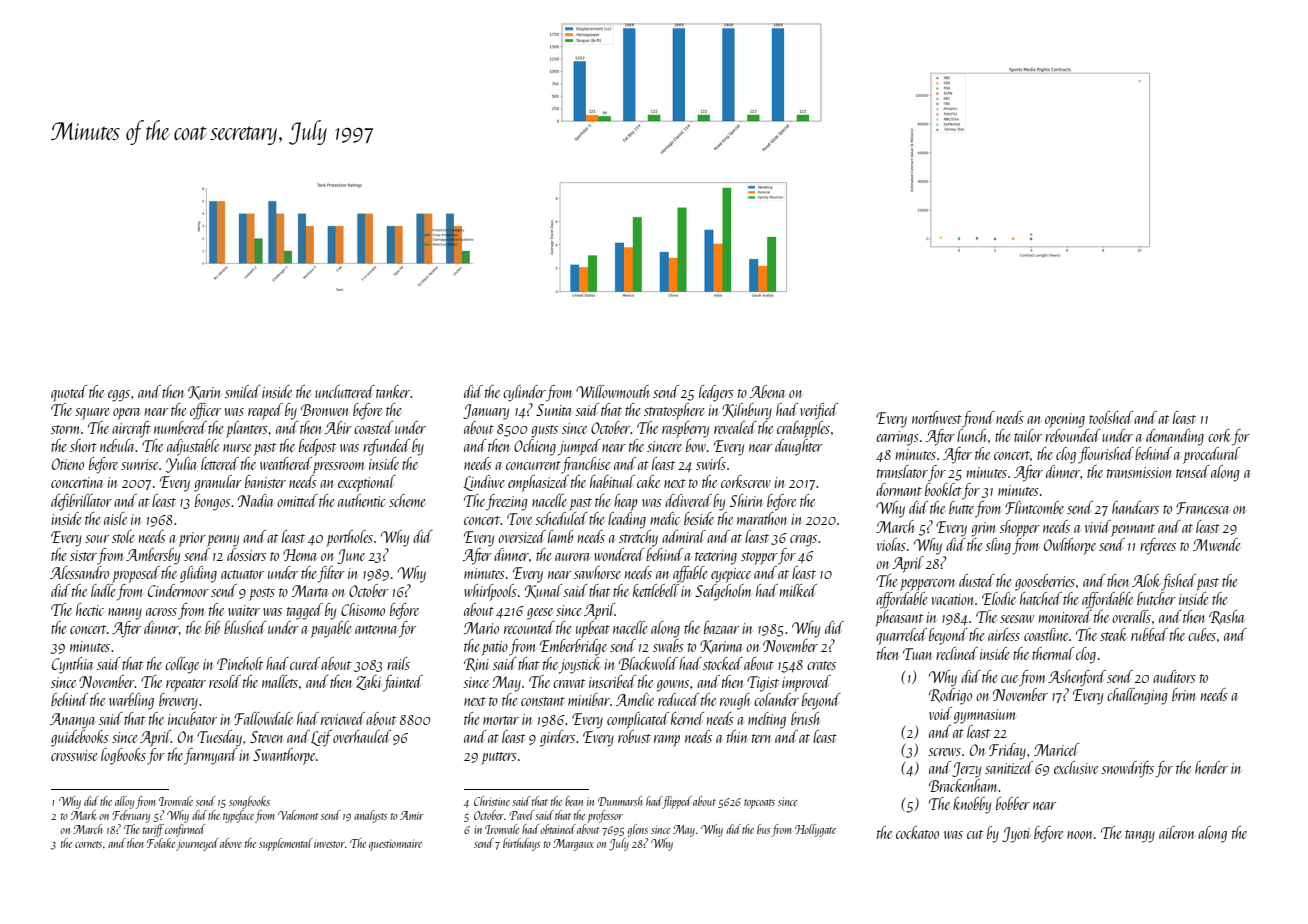  I want to click on questionnaire, so click(395, 845).
